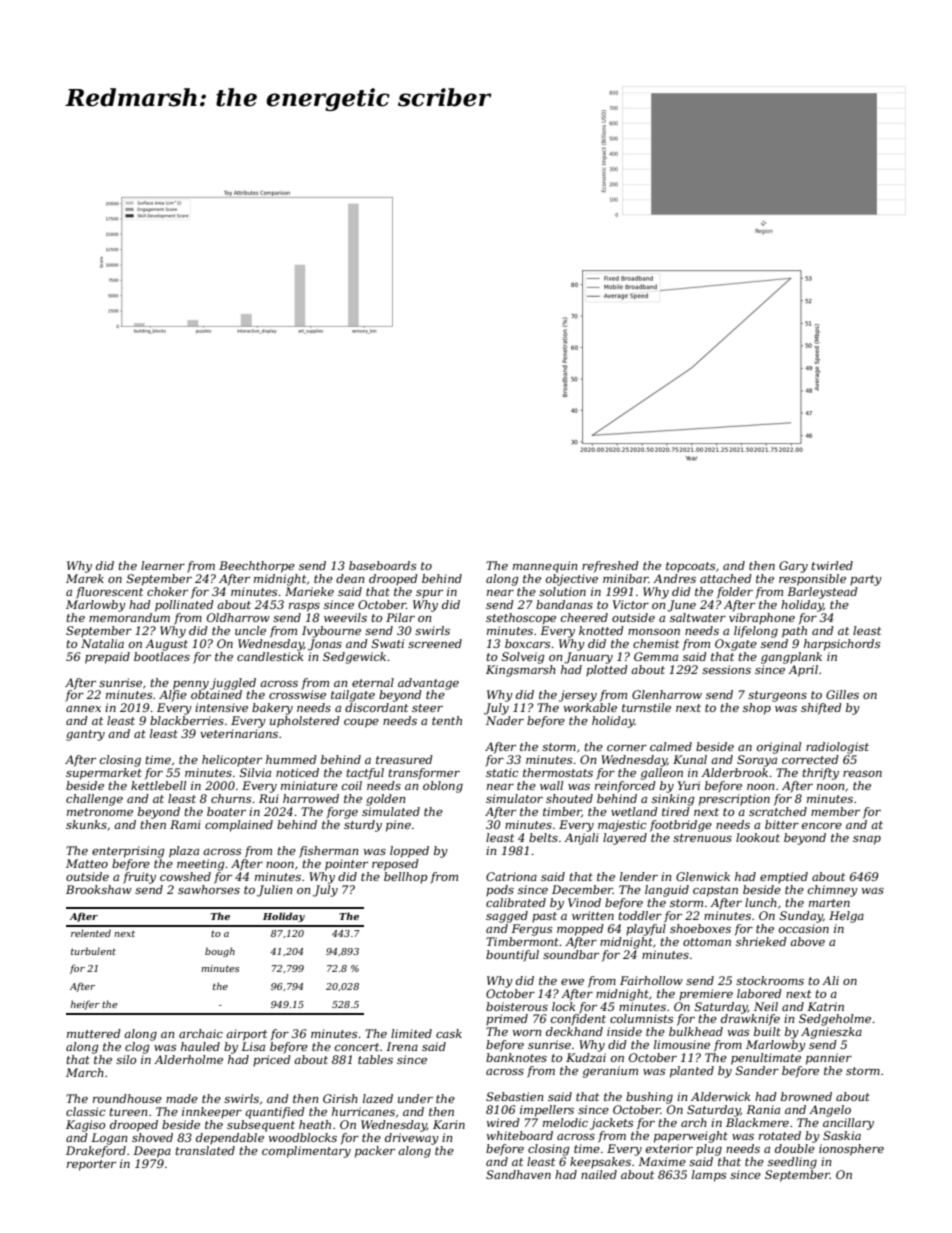 The image size is (952, 1233). I want to click on galleon, so click(662, 774).
